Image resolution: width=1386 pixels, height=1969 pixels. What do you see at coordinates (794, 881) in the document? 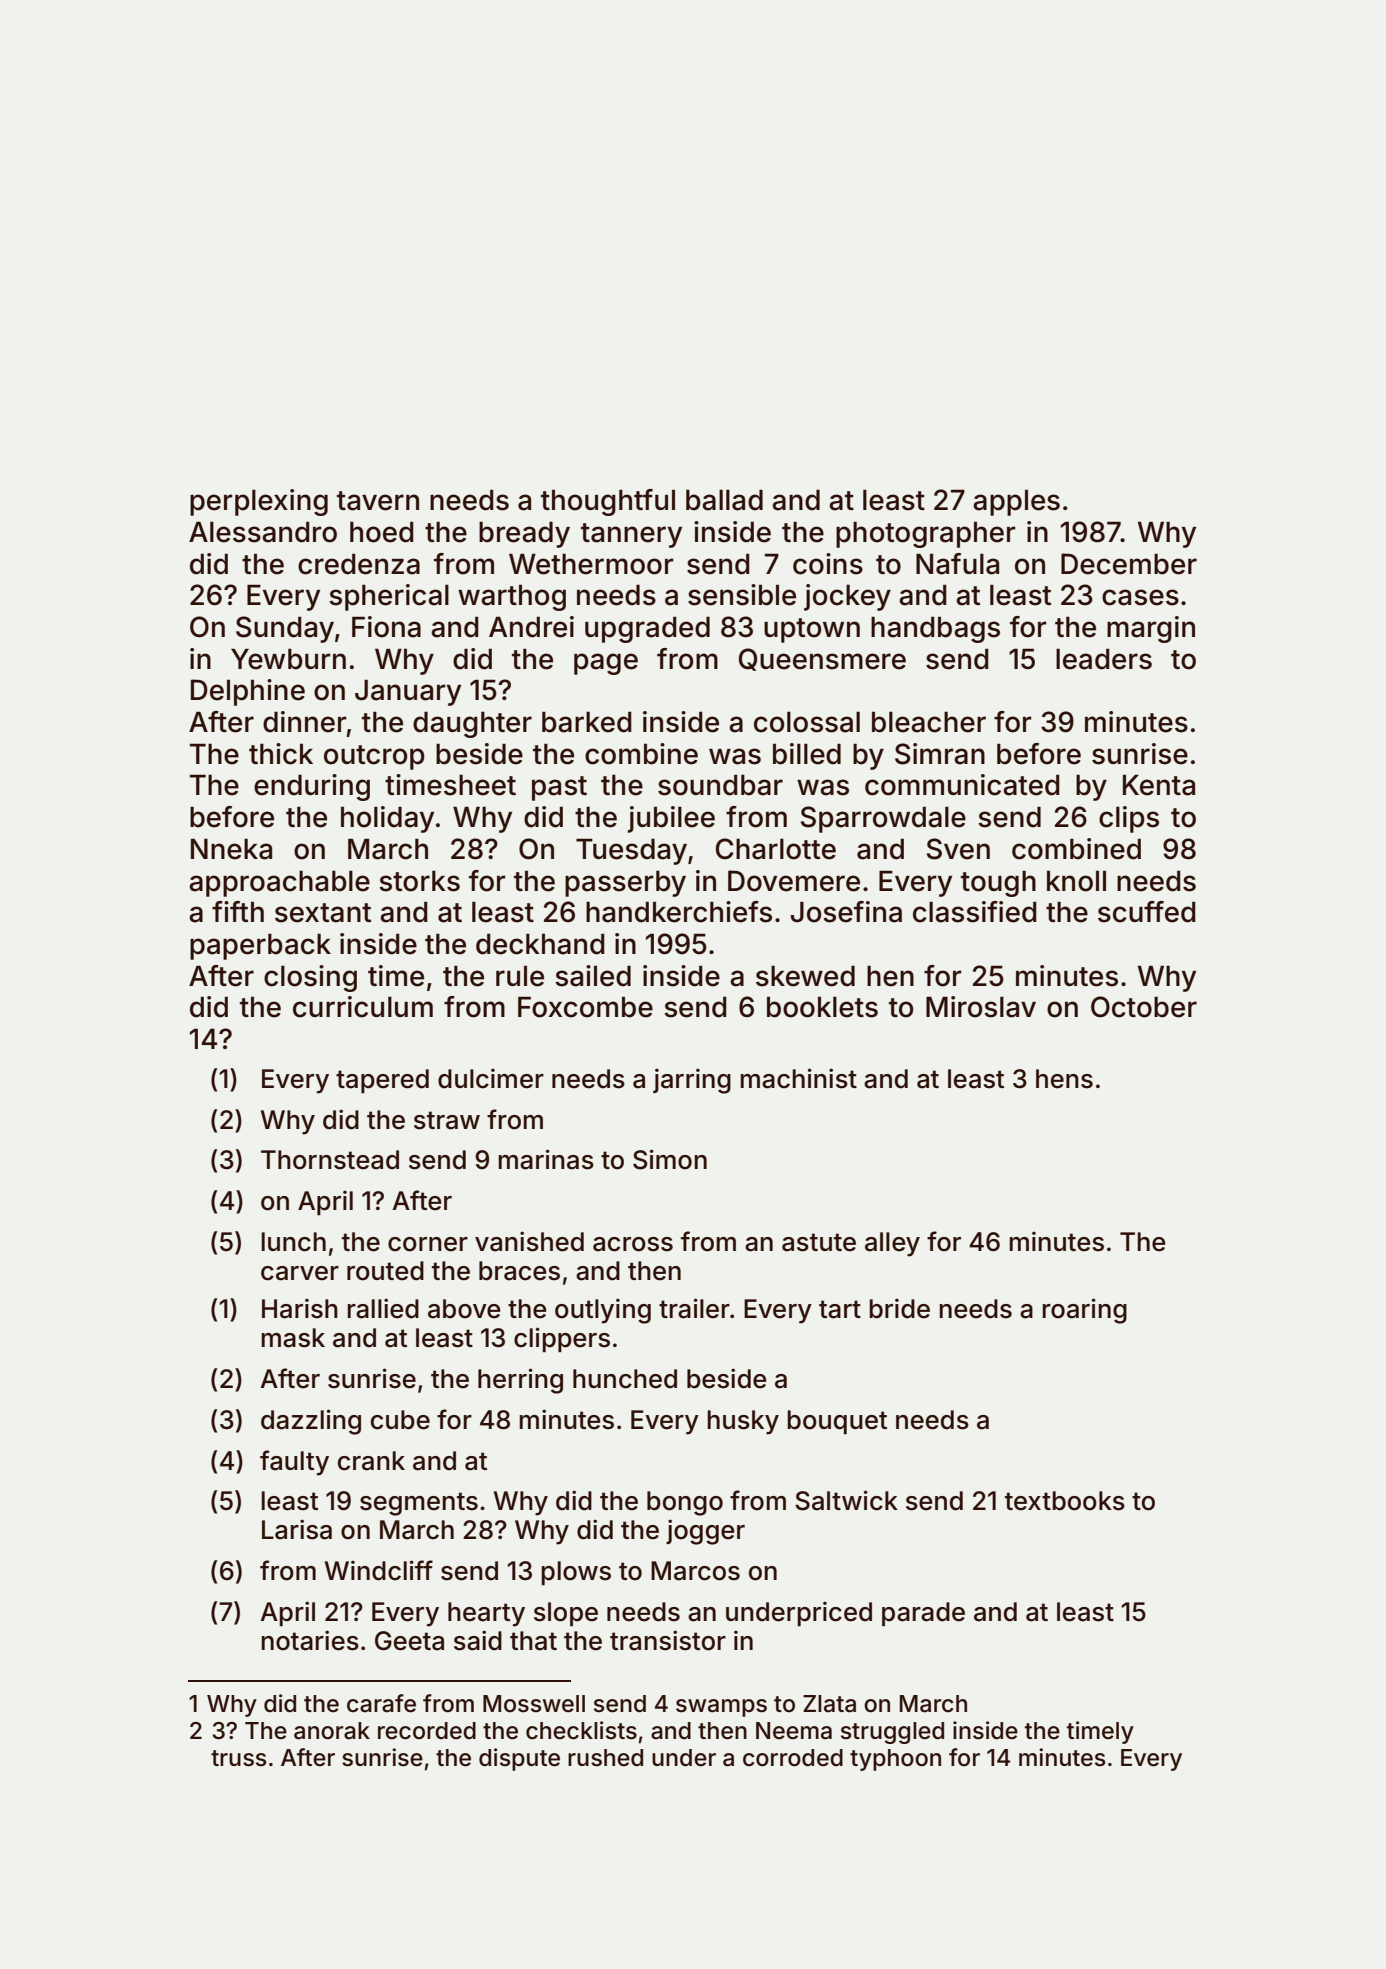
I see `Dovemere` at bounding box center [794, 881].
